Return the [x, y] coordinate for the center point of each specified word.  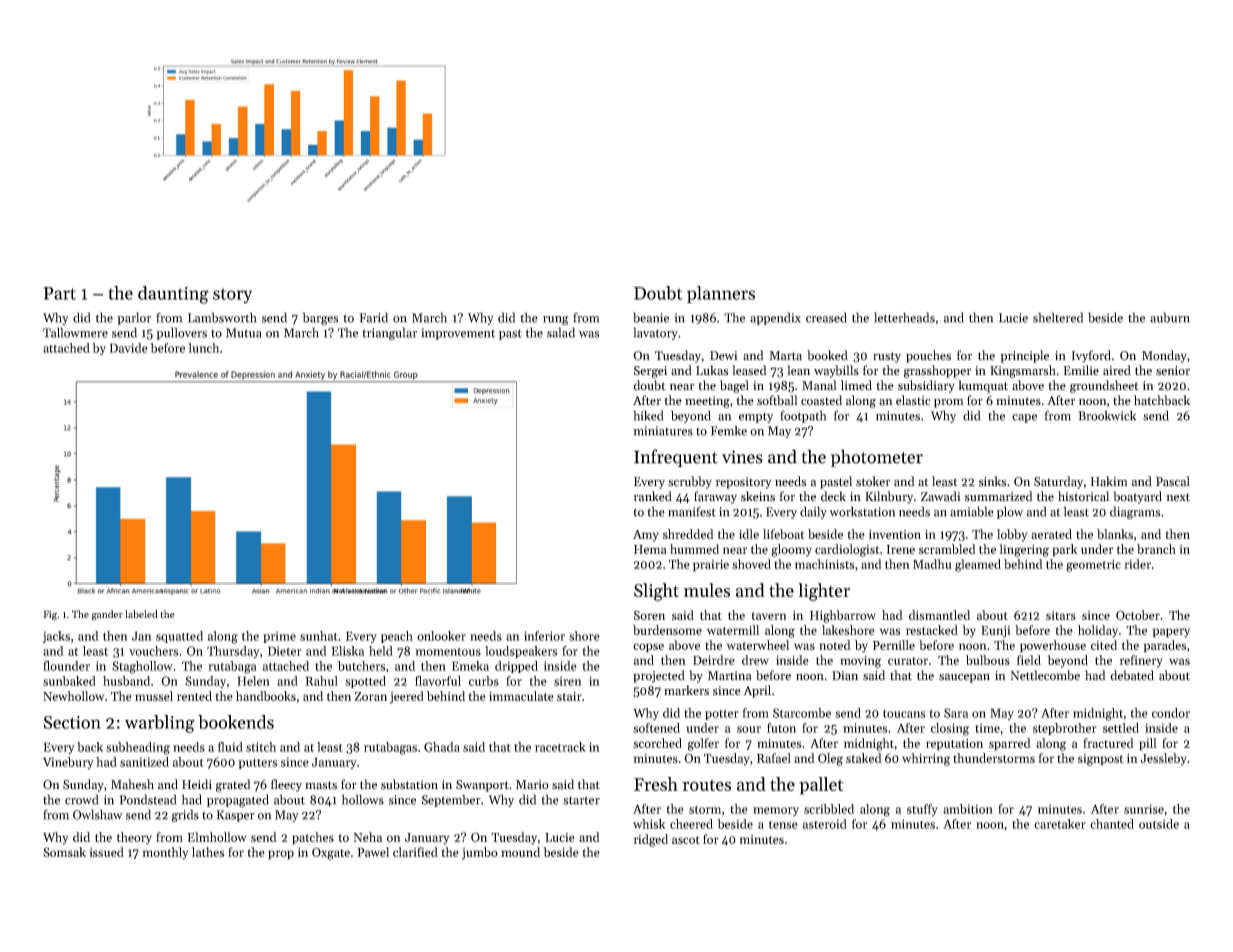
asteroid [825, 824]
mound [520, 852]
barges [321, 318]
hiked [648, 415]
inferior [544, 636]
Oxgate [331, 853]
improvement [458, 334]
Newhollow [73, 696]
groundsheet [1104, 386]
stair [569, 696]
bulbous [988, 660]
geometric [1093, 566]
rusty [887, 357]
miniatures [663, 431]
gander [107, 615]
